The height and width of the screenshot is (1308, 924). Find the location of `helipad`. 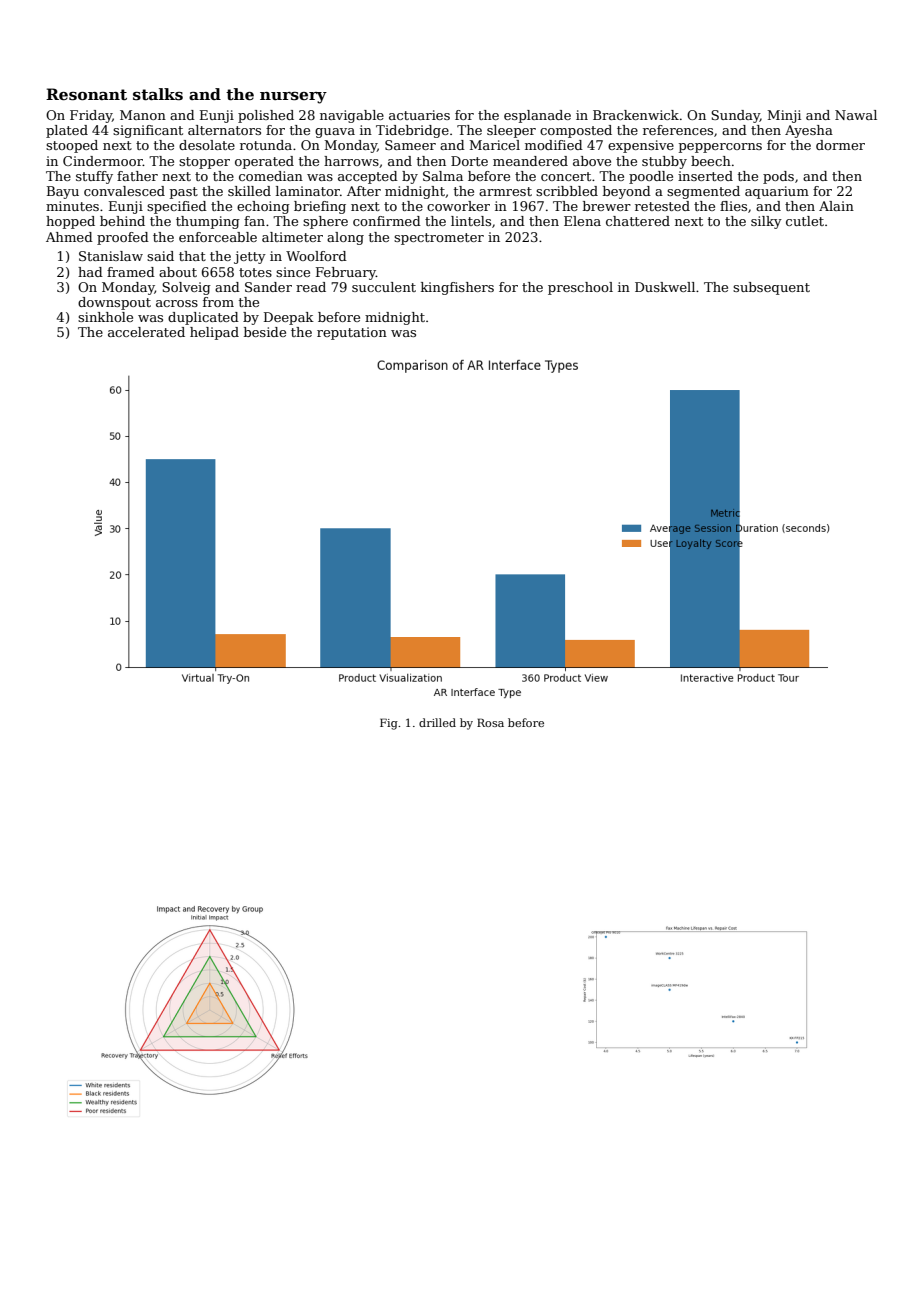

helipad is located at coordinates (214, 333).
